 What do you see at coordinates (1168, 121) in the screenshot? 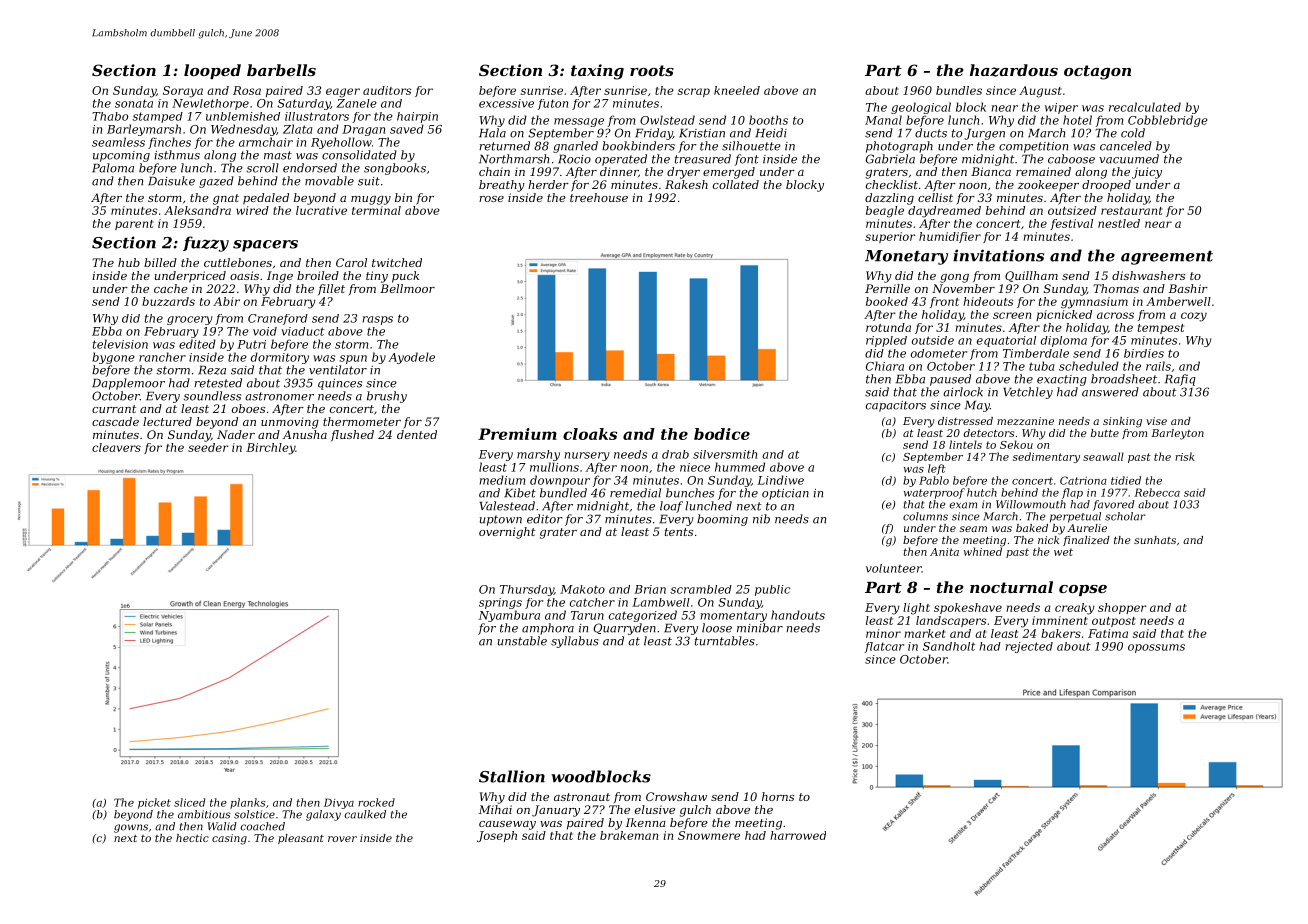
I see `Cobblebridge` at bounding box center [1168, 121].
